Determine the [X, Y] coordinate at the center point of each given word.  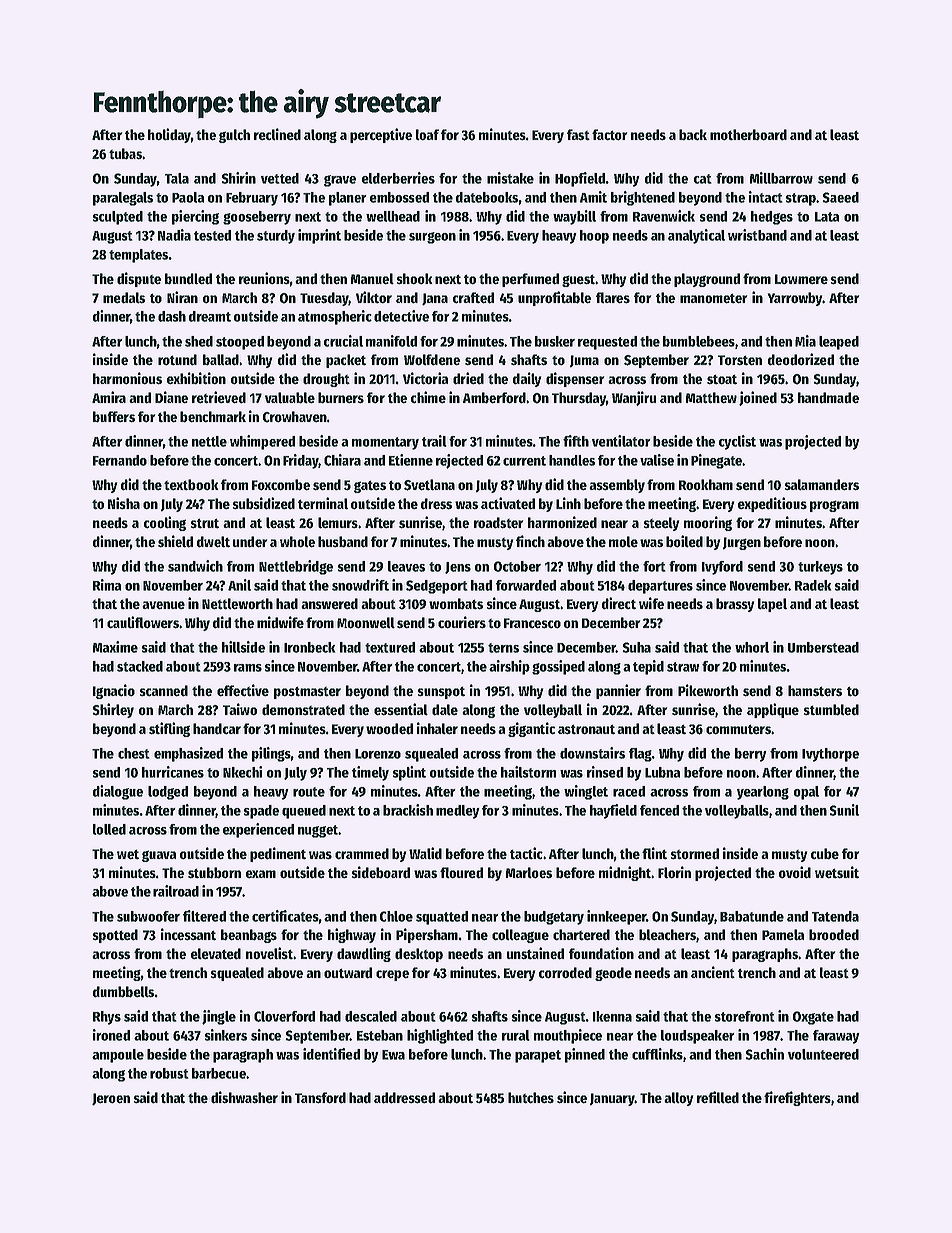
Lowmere [801, 279]
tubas [125, 154]
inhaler [437, 728]
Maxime [115, 647]
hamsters [815, 690]
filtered [204, 916]
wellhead [393, 216]
